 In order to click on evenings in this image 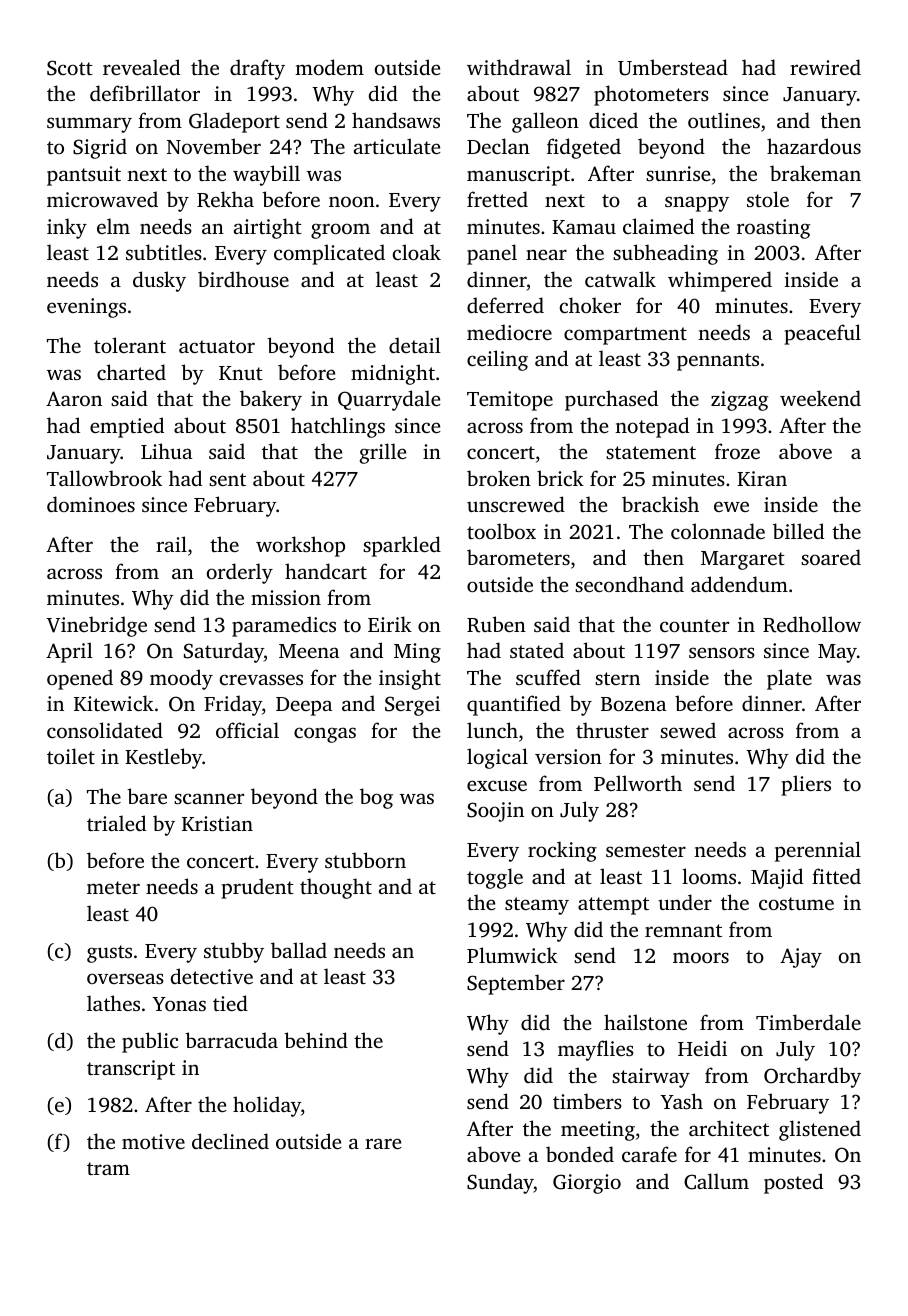, I will do `click(86, 308)`.
